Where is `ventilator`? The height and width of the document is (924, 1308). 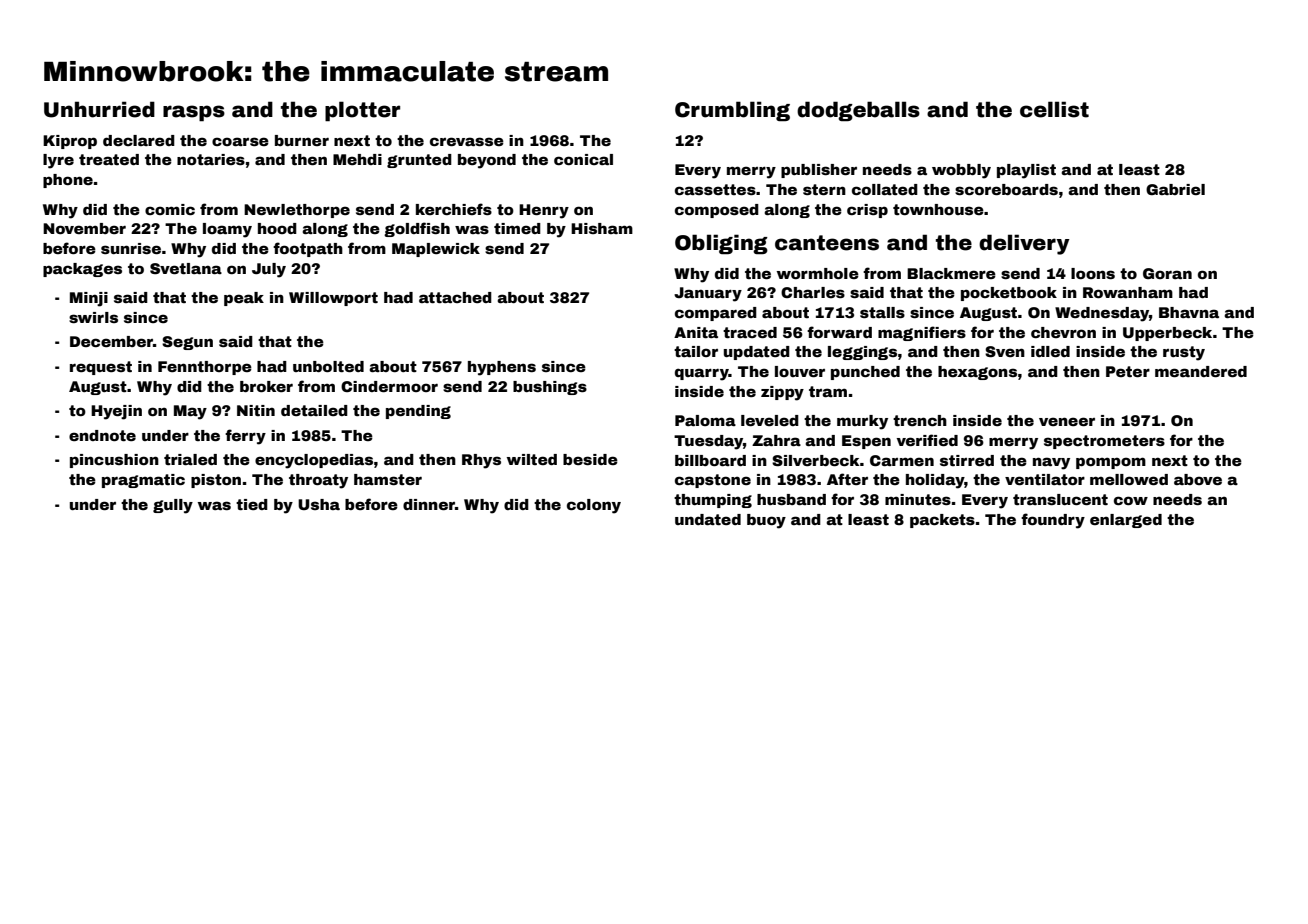 ventilator is located at coordinates (1045, 479).
